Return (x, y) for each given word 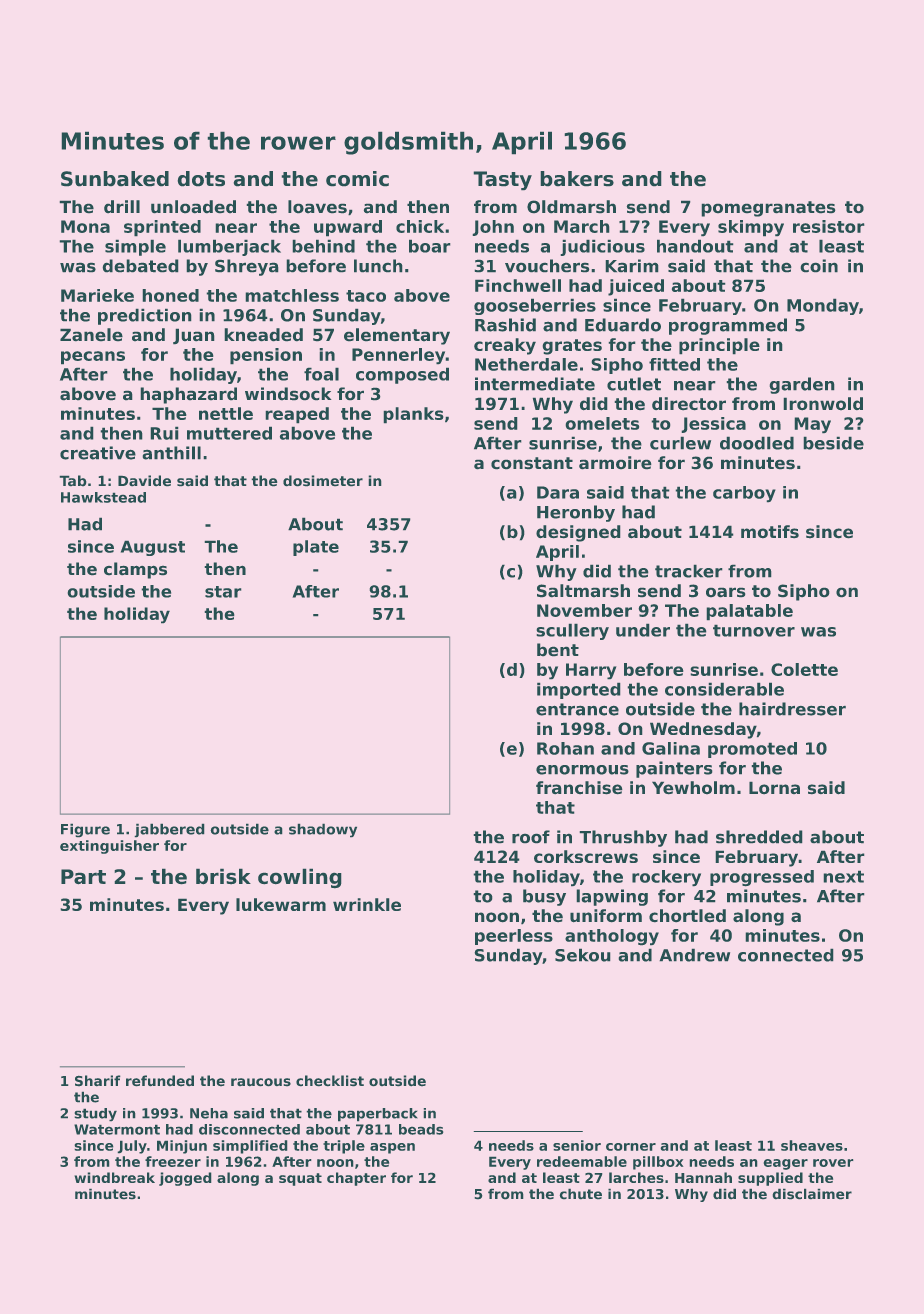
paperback (378, 1115)
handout (695, 246)
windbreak (114, 1177)
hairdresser (792, 709)
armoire (615, 463)
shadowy (323, 830)
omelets (602, 423)
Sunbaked (115, 179)
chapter (356, 1179)
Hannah (703, 1177)
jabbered (169, 830)
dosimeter (323, 481)
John (493, 228)
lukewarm (281, 904)
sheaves (812, 1145)
